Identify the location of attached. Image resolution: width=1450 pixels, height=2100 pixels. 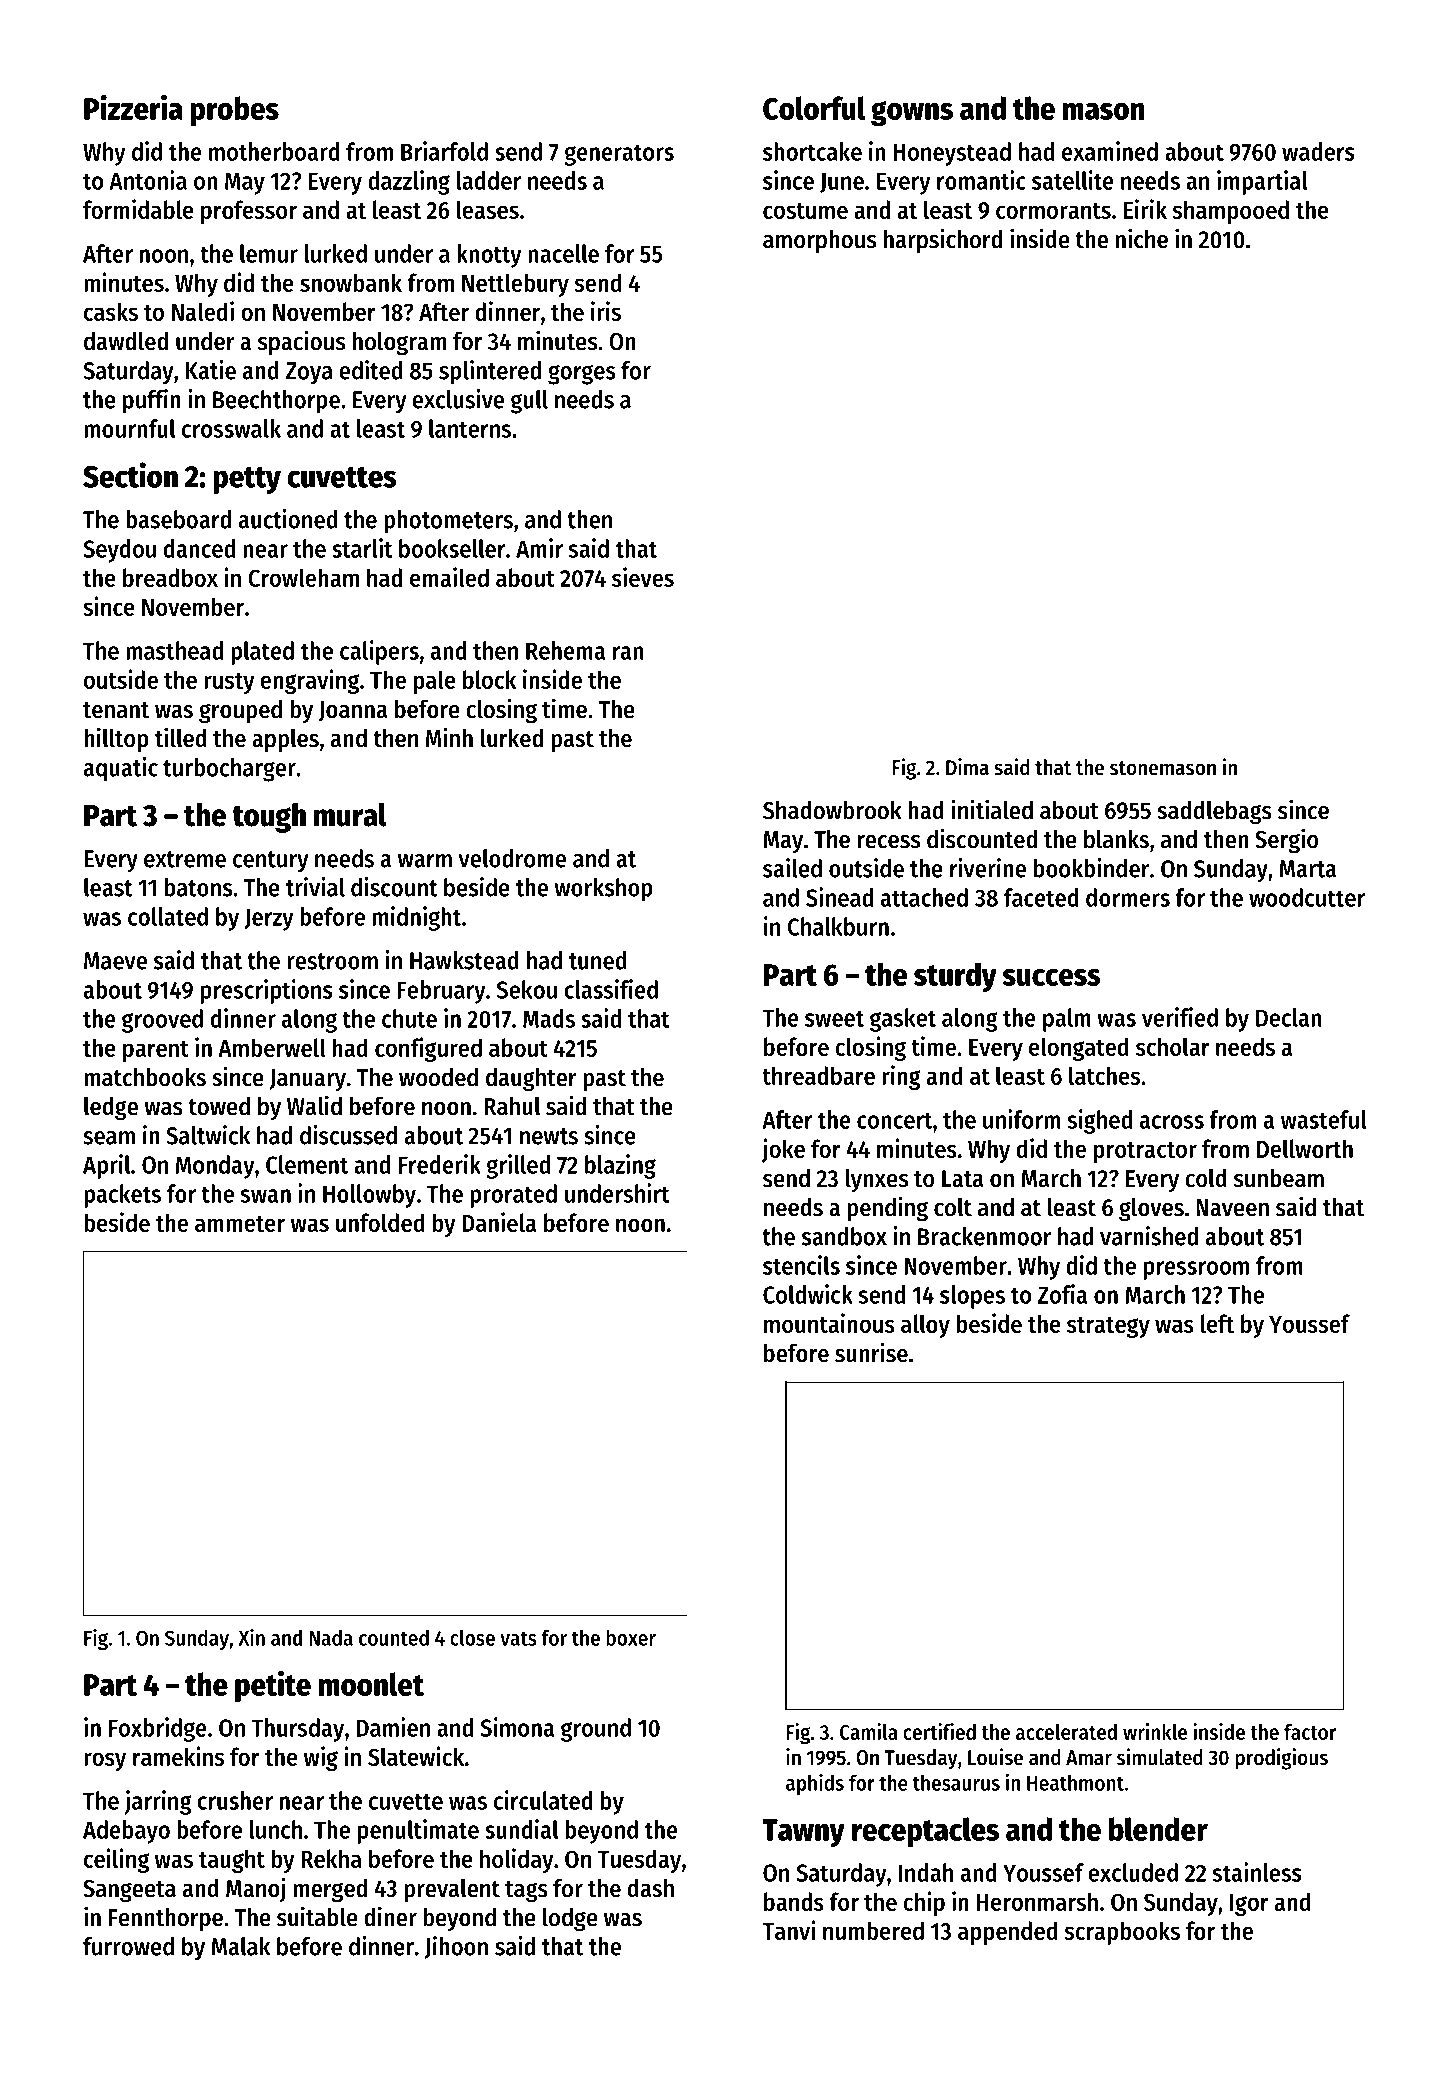
(924, 897).
